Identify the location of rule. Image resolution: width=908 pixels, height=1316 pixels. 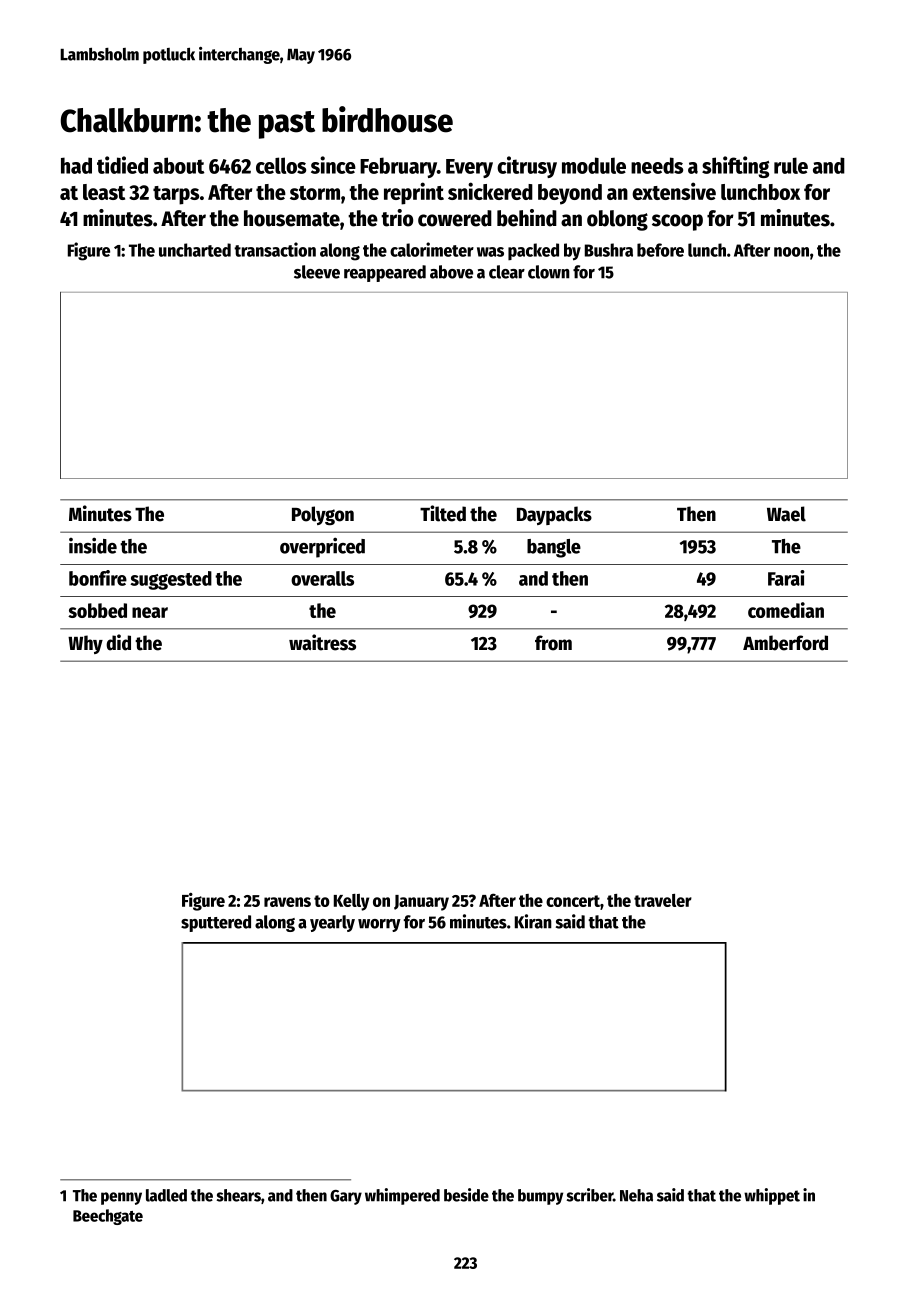
(791, 165).
